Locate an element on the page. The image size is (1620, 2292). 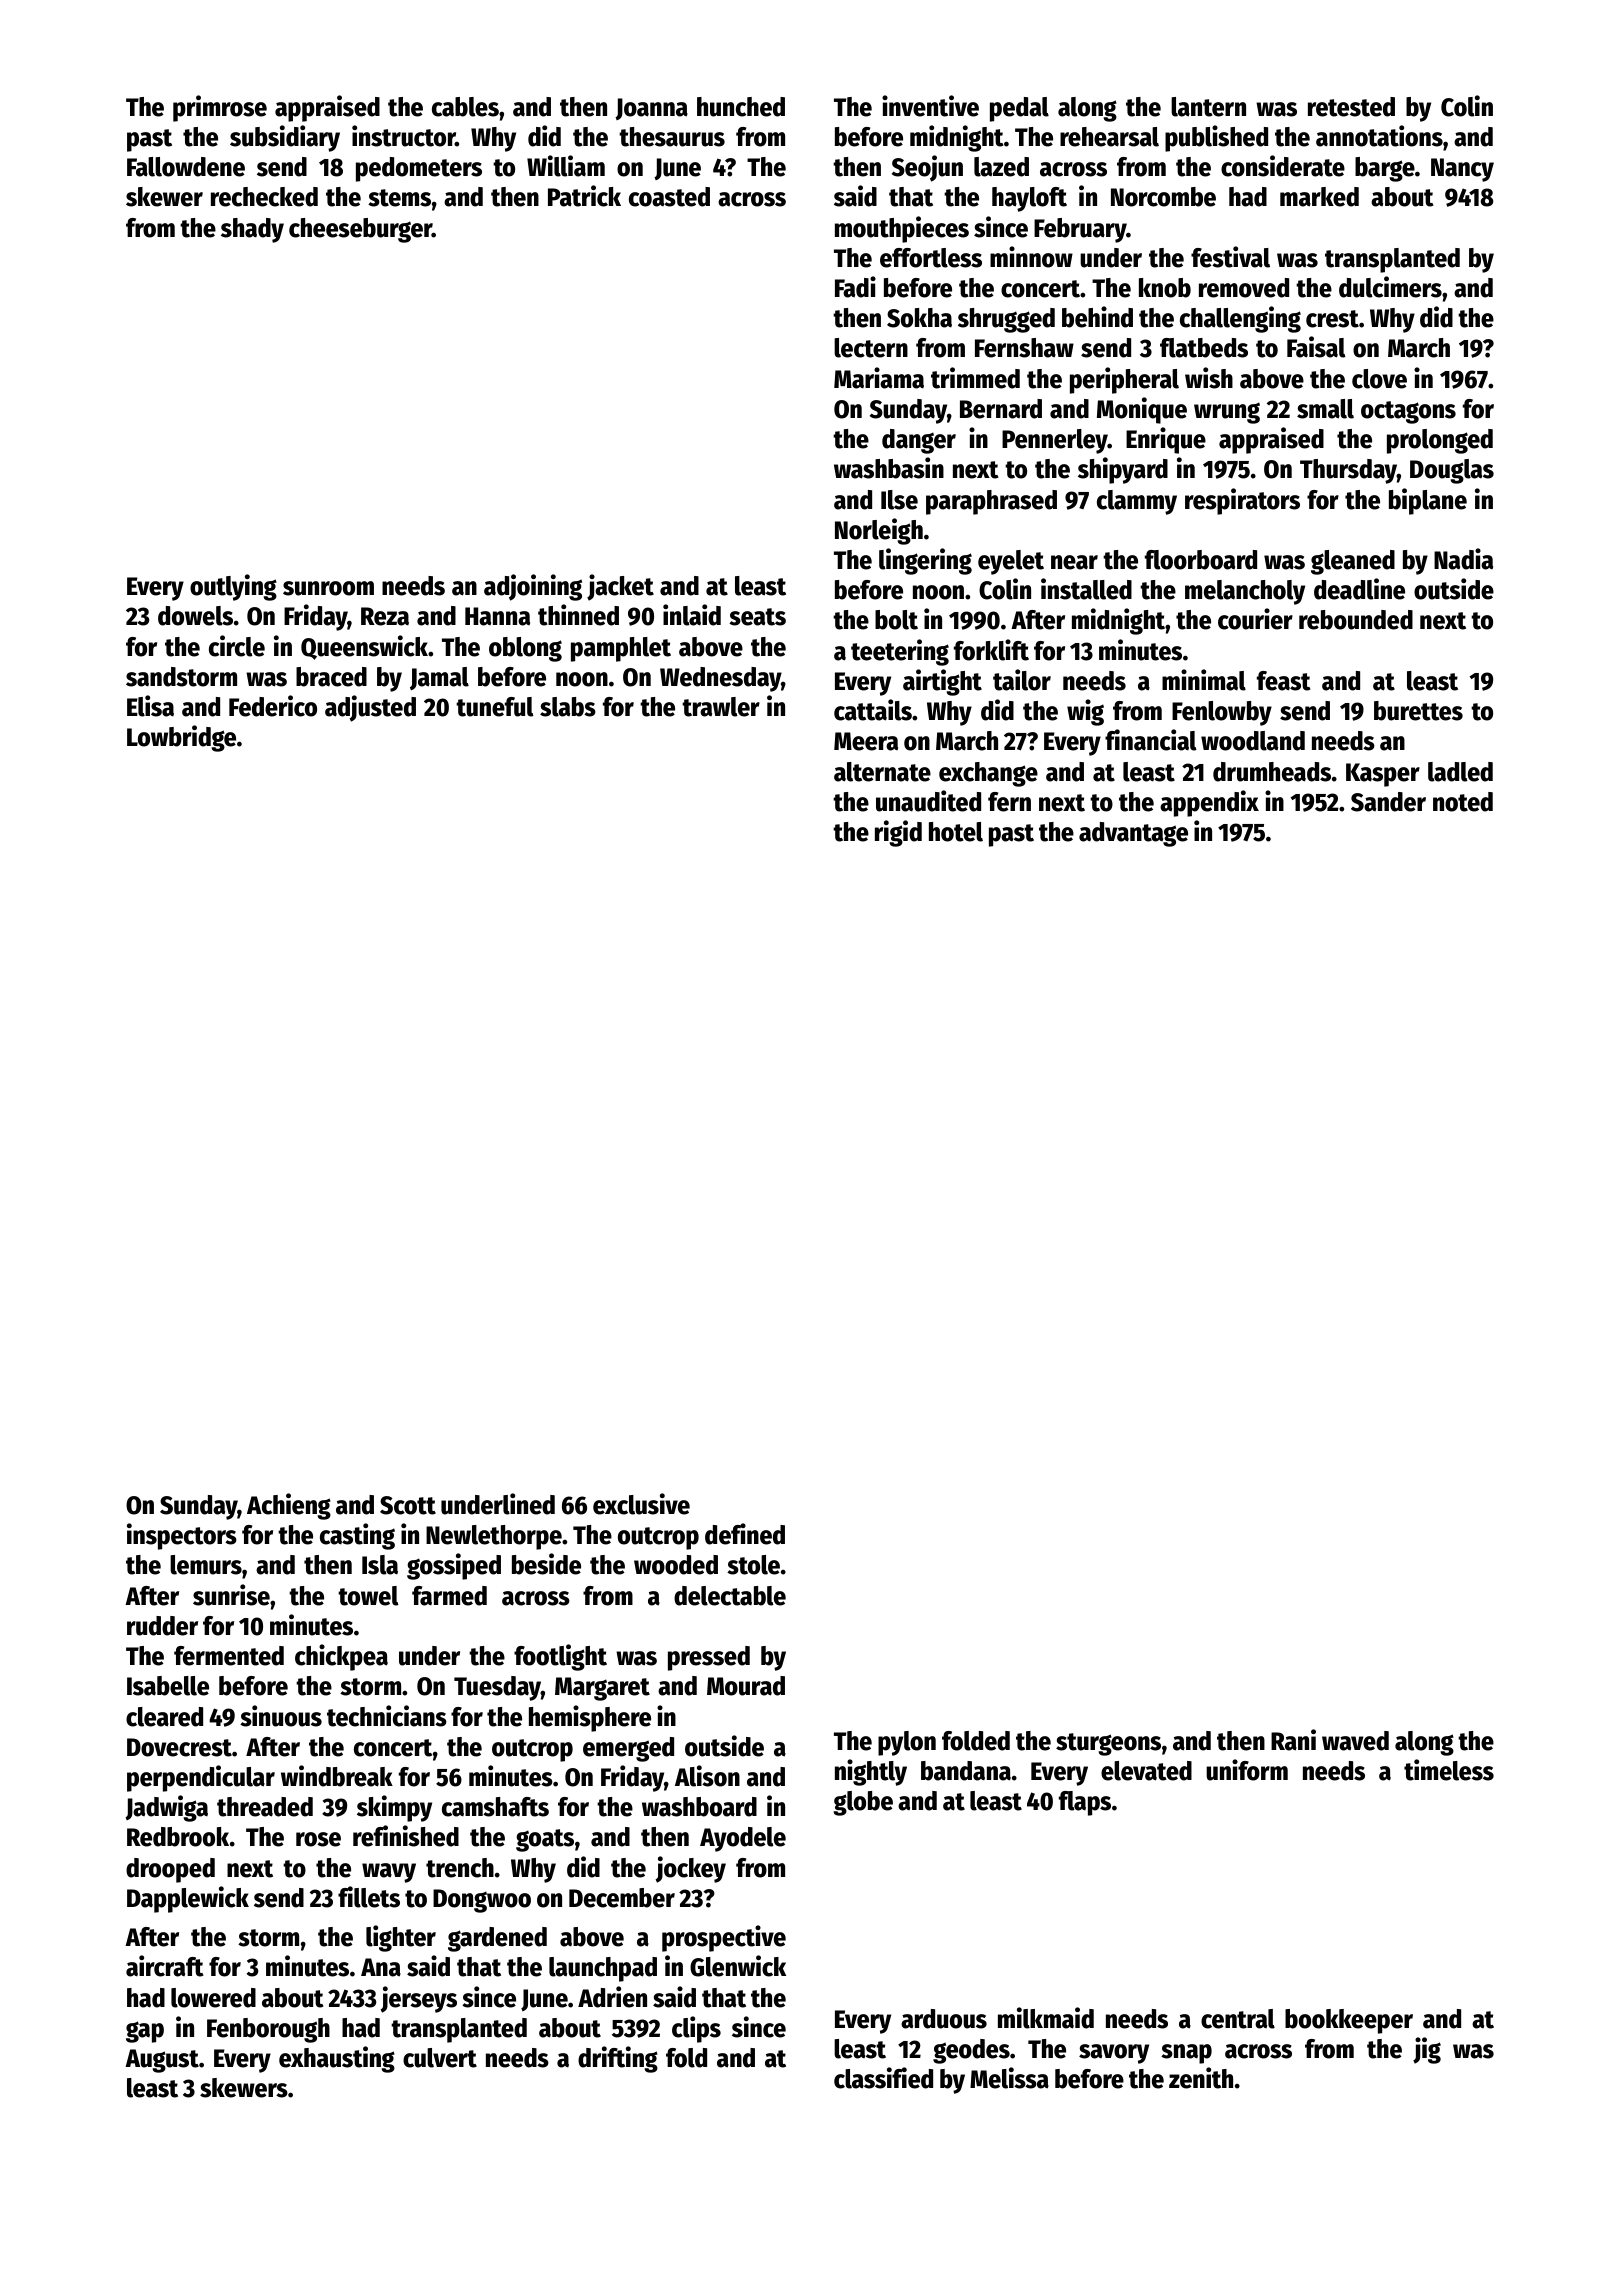
adjusted is located at coordinates (370, 708).
